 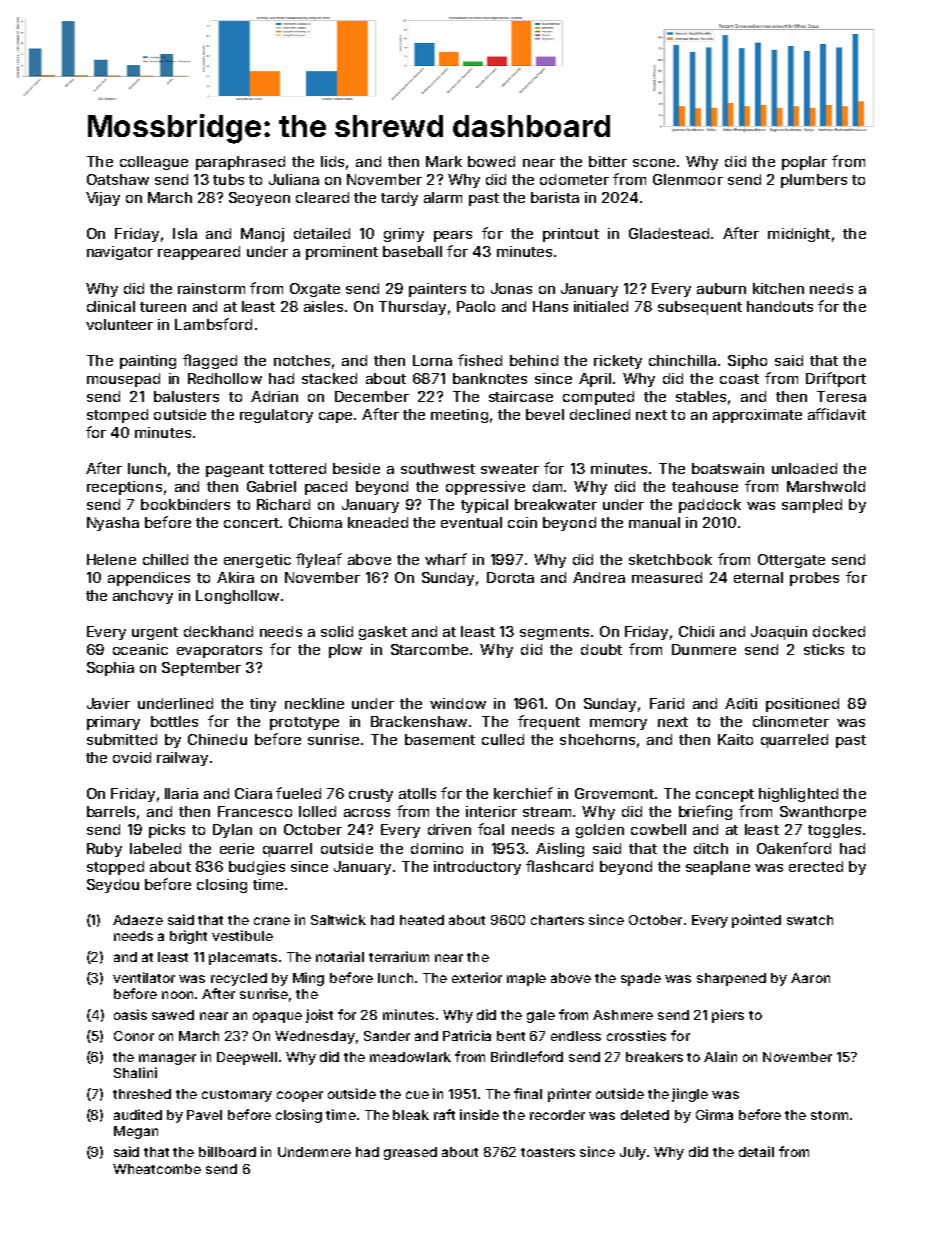 What do you see at coordinates (143, 597) in the screenshot?
I see `anchovy` at bounding box center [143, 597].
